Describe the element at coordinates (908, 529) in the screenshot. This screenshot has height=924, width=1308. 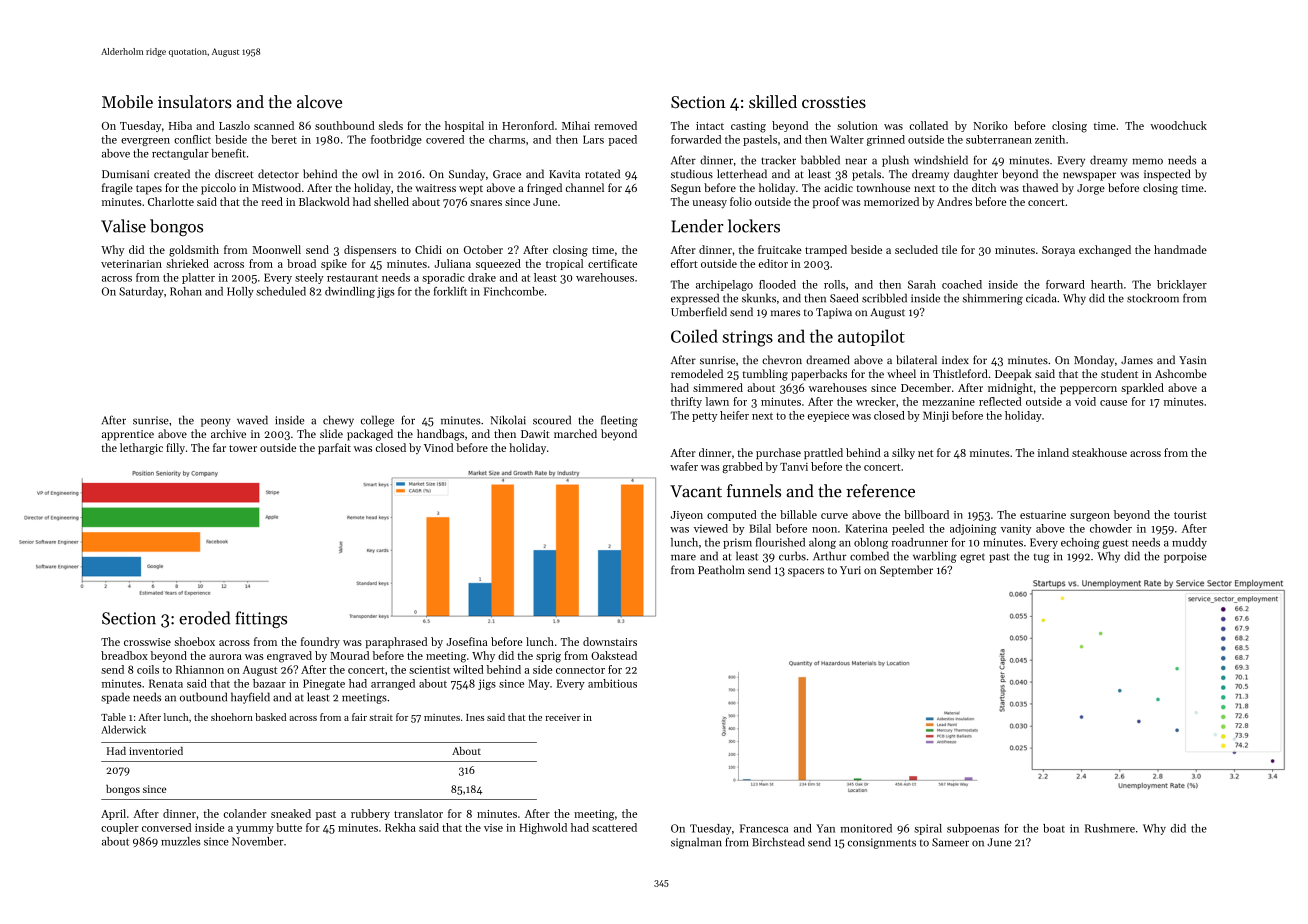
I see `peeled` at that location.
